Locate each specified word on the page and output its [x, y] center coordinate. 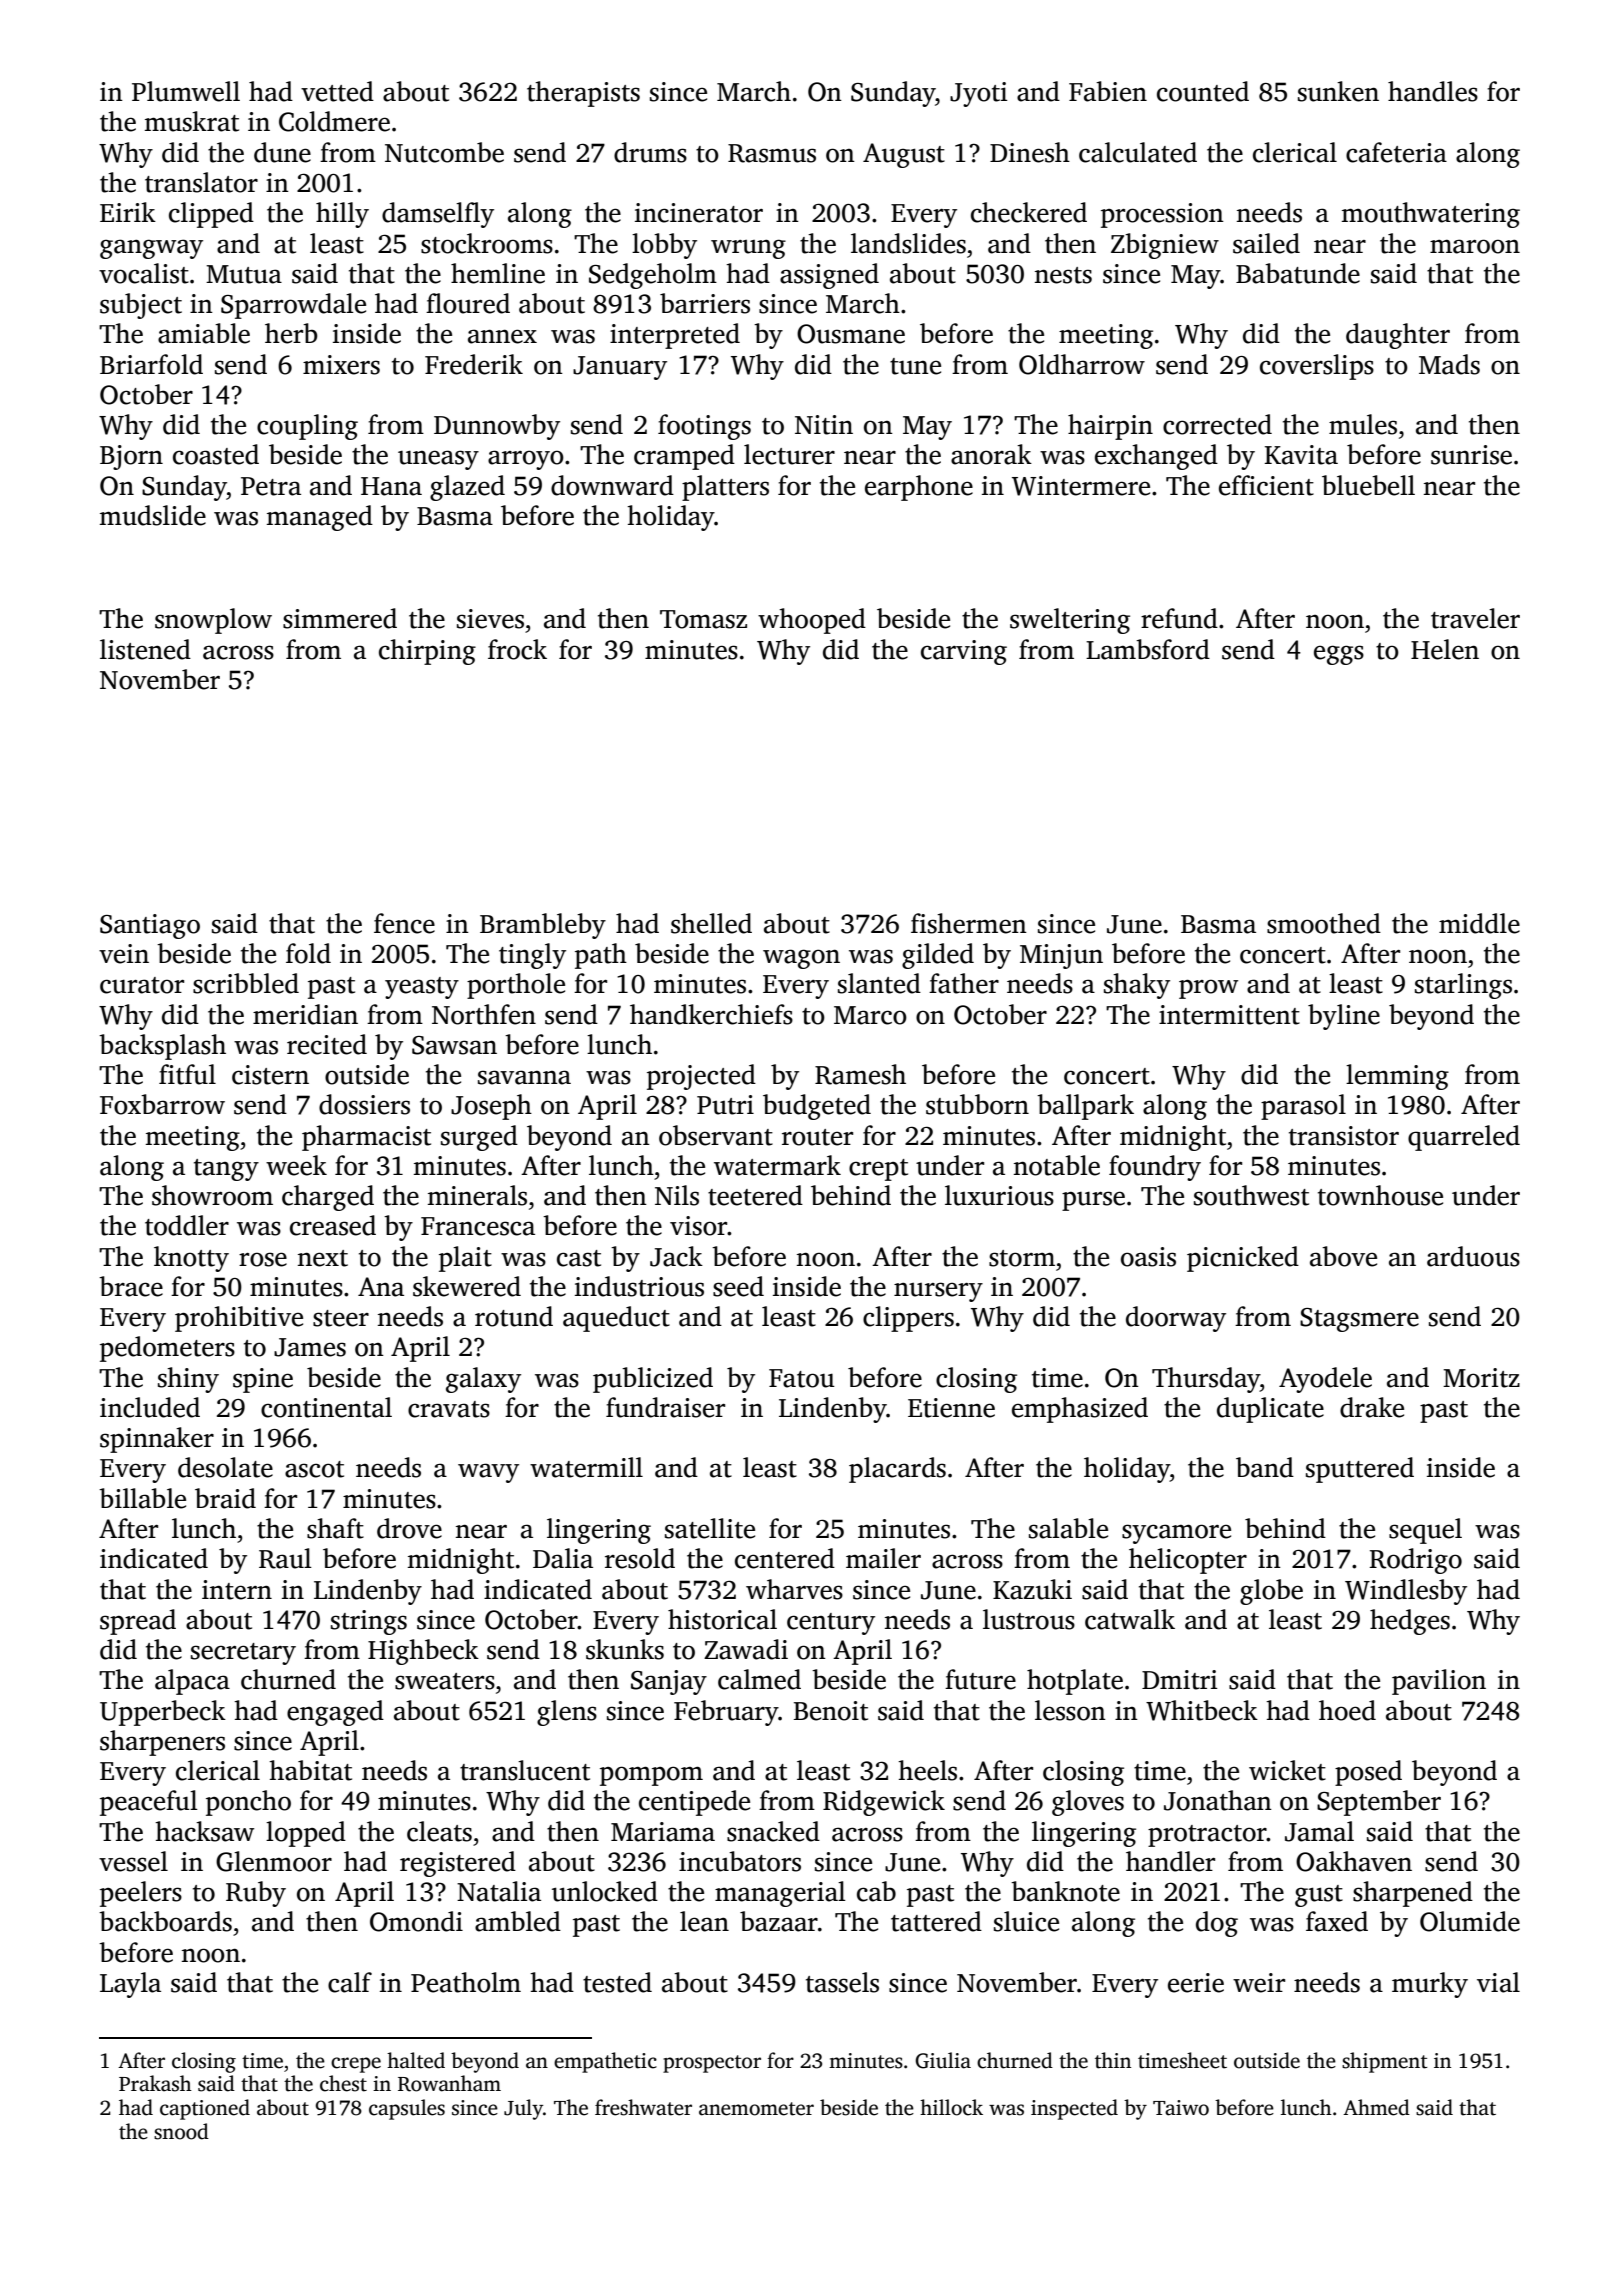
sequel [1425, 1531]
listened [145, 649]
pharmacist [366, 1138]
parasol [1303, 1107]
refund [1179, 618]
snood [181, 2131]
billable [142, 1498]
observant [716, 1135]
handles [1433, 91]
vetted [337, 91]
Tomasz [703, 619]
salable [1068, 1528]
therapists [583, 94]
